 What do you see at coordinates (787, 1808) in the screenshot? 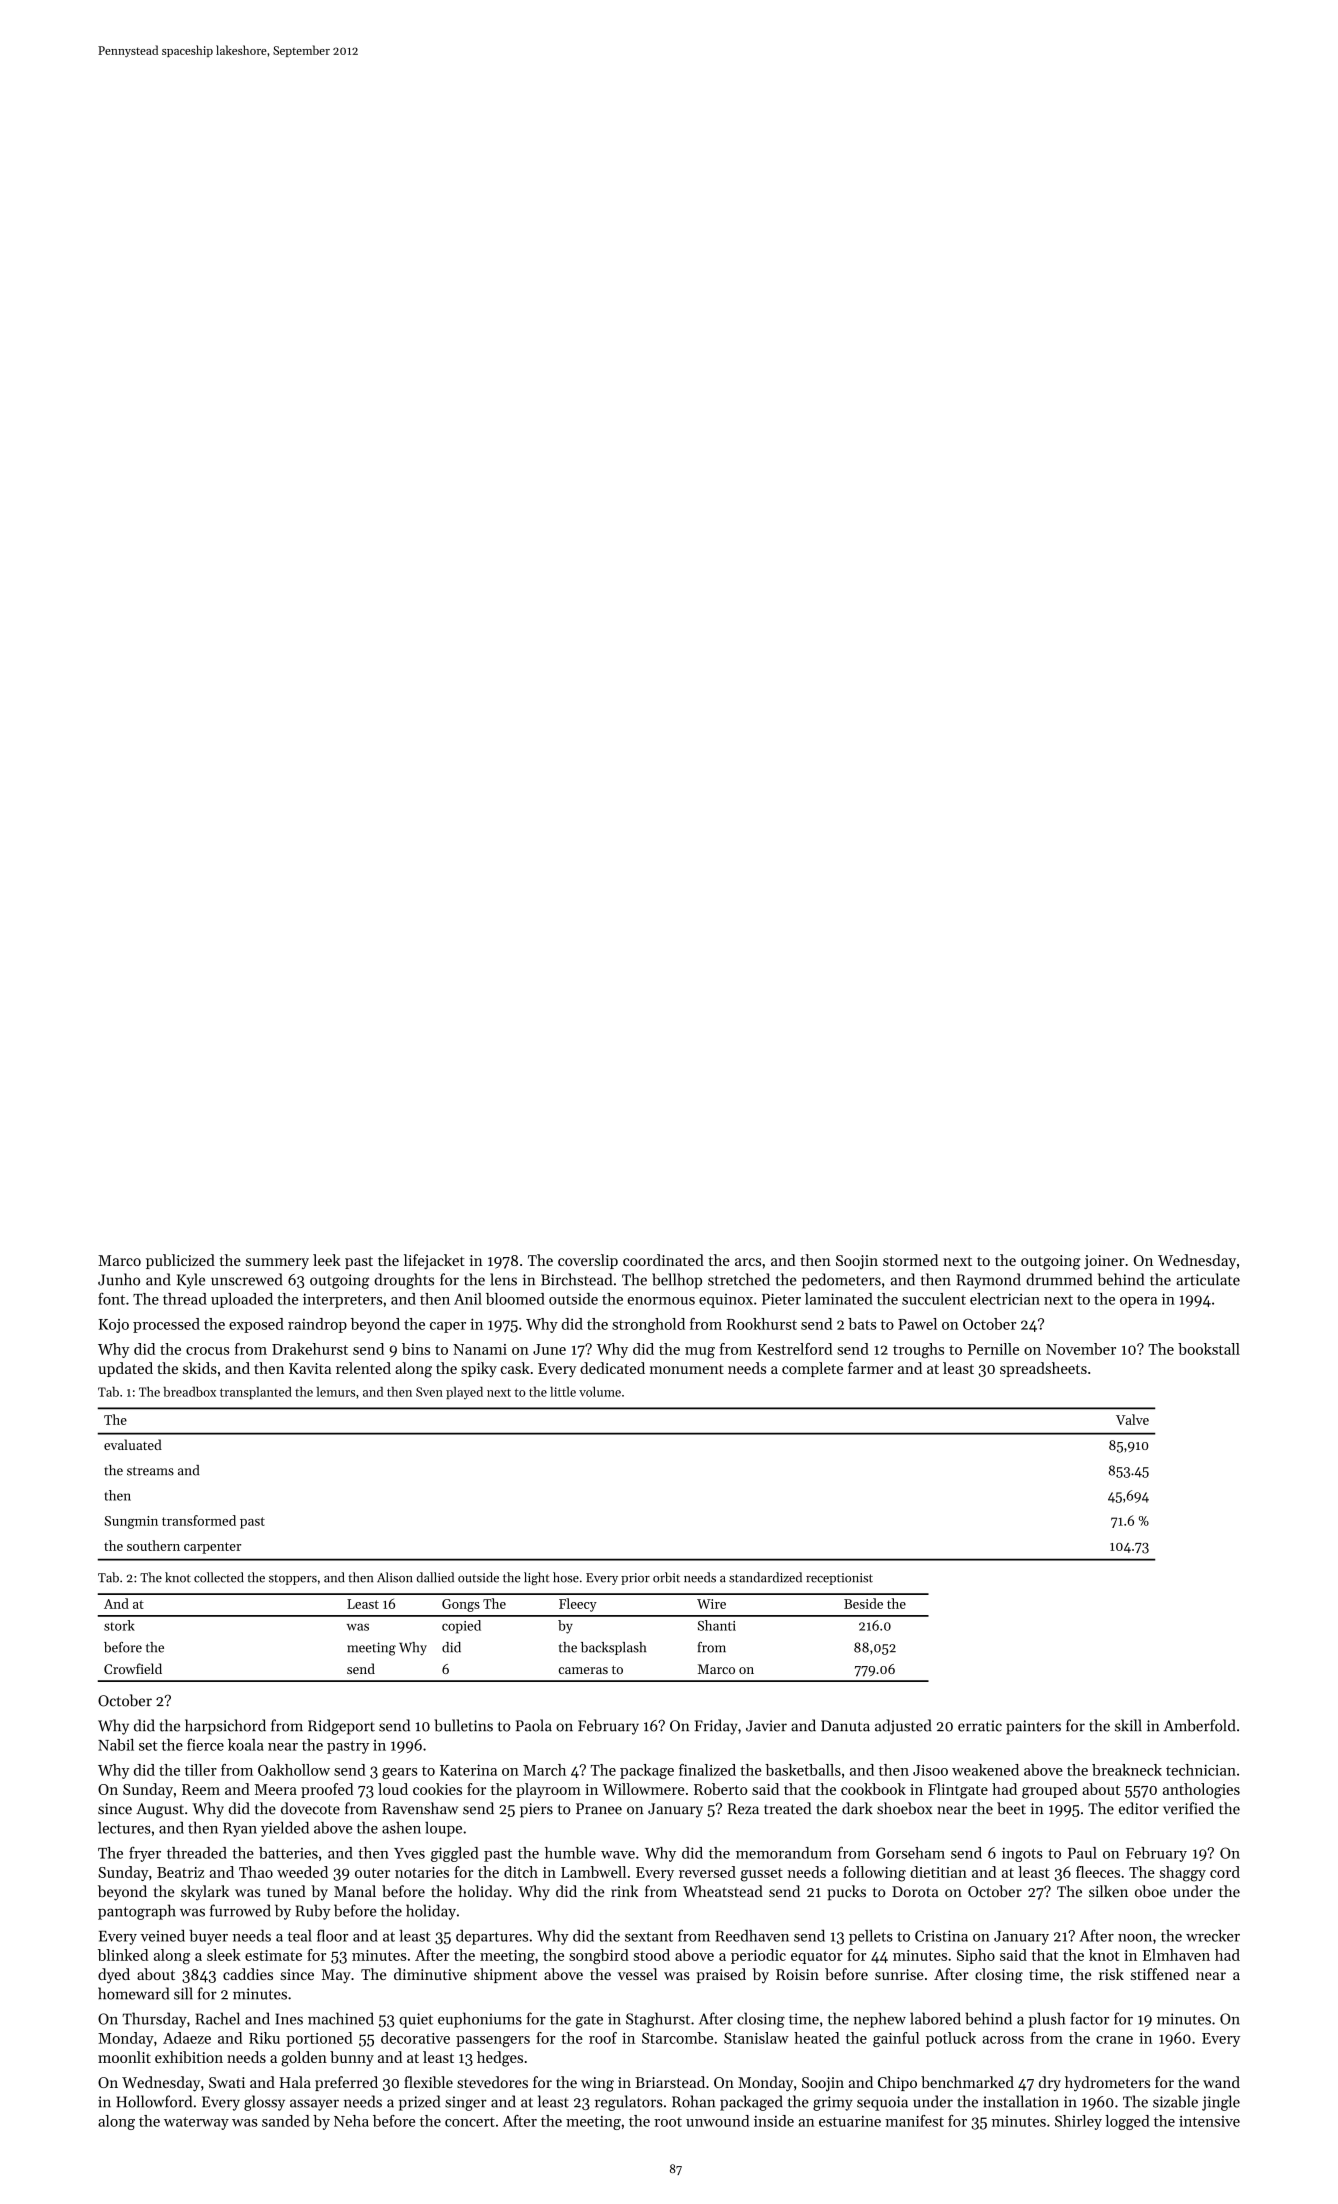
I see `treated` at bounding box center [787, 1808].
